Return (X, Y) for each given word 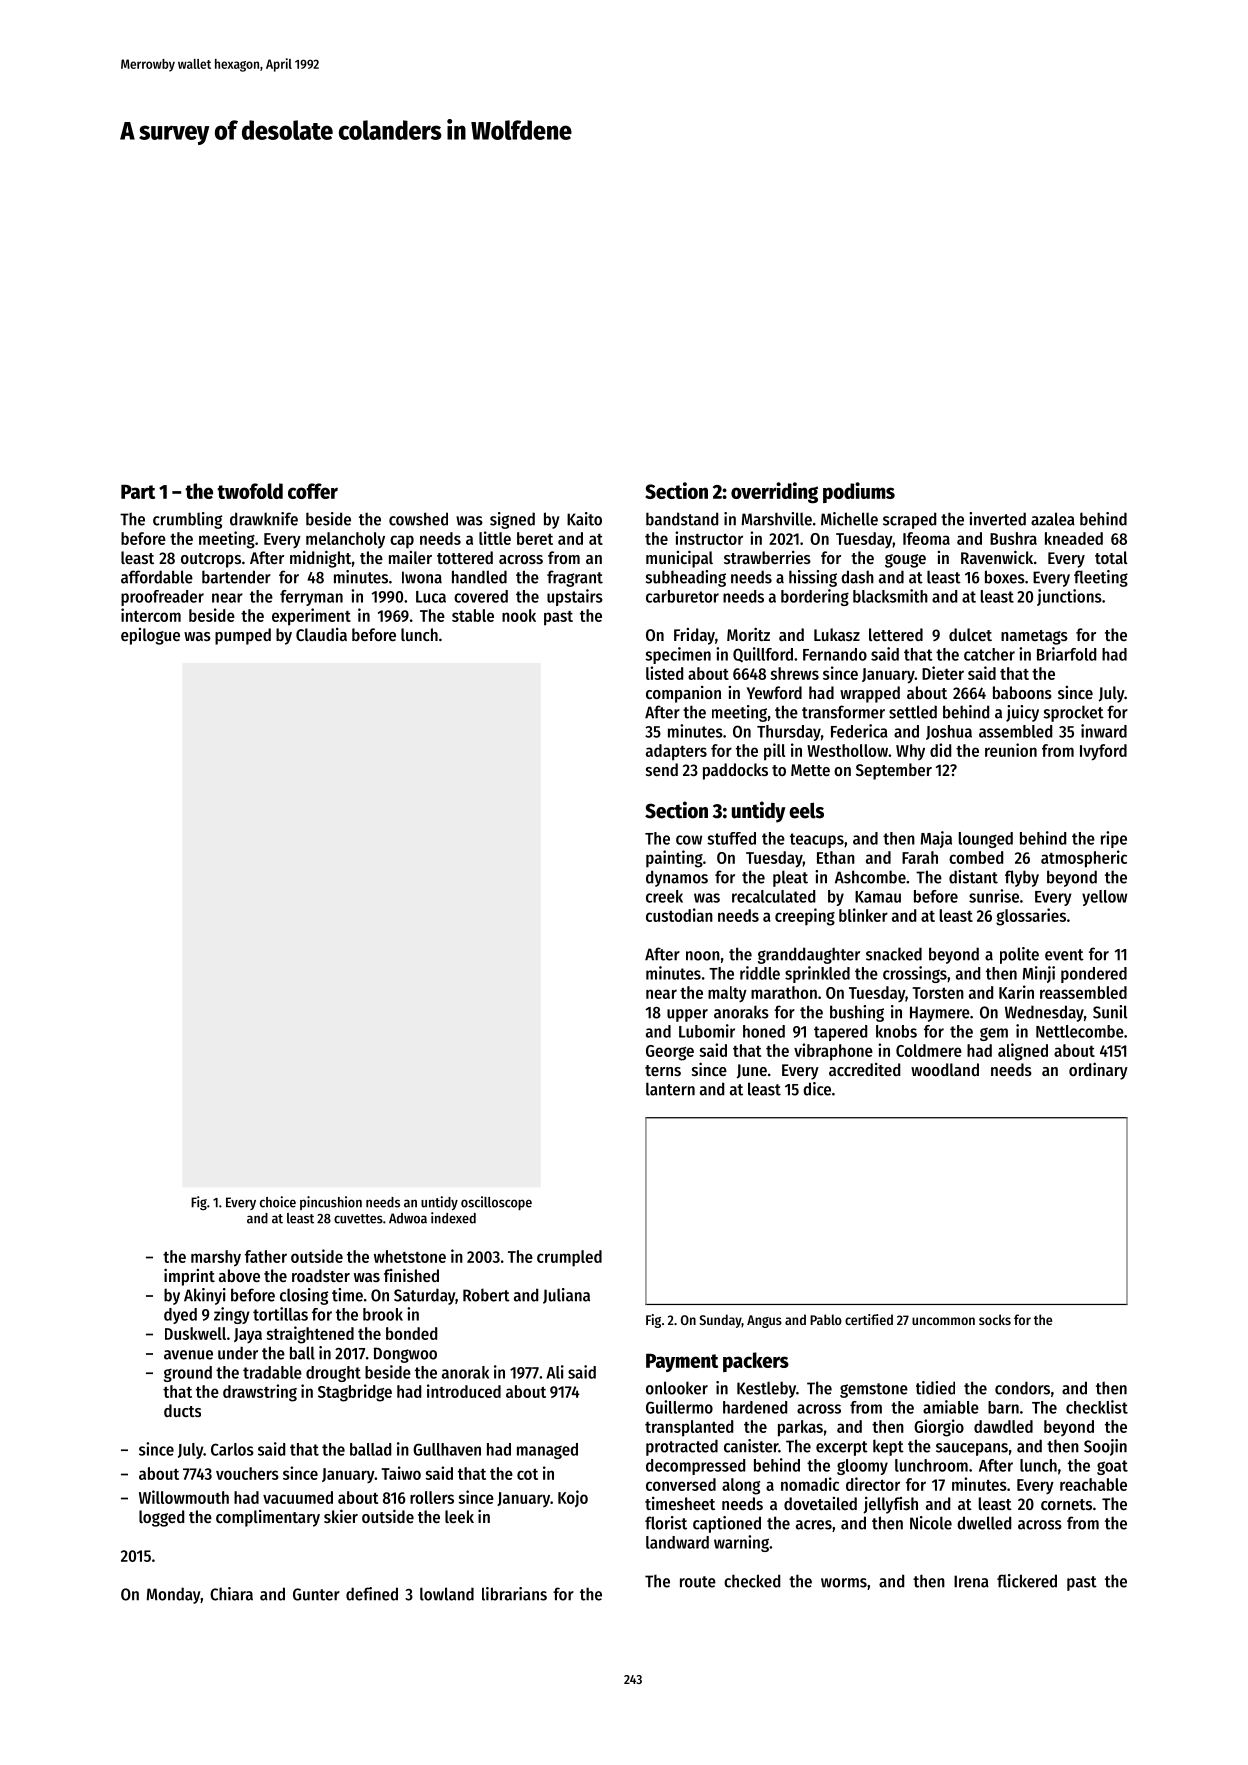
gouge (905, 561)
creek (664, 896)
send (662, 769)
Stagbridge (355, 1393)
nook (519, 615)
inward (1104, 731)
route (698, 1582)
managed (547, 1451)
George (670, 1053)
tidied (935, 1388)
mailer (410, 557)
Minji (1039, 974)
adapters (676, 752)
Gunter (316, 1594)
